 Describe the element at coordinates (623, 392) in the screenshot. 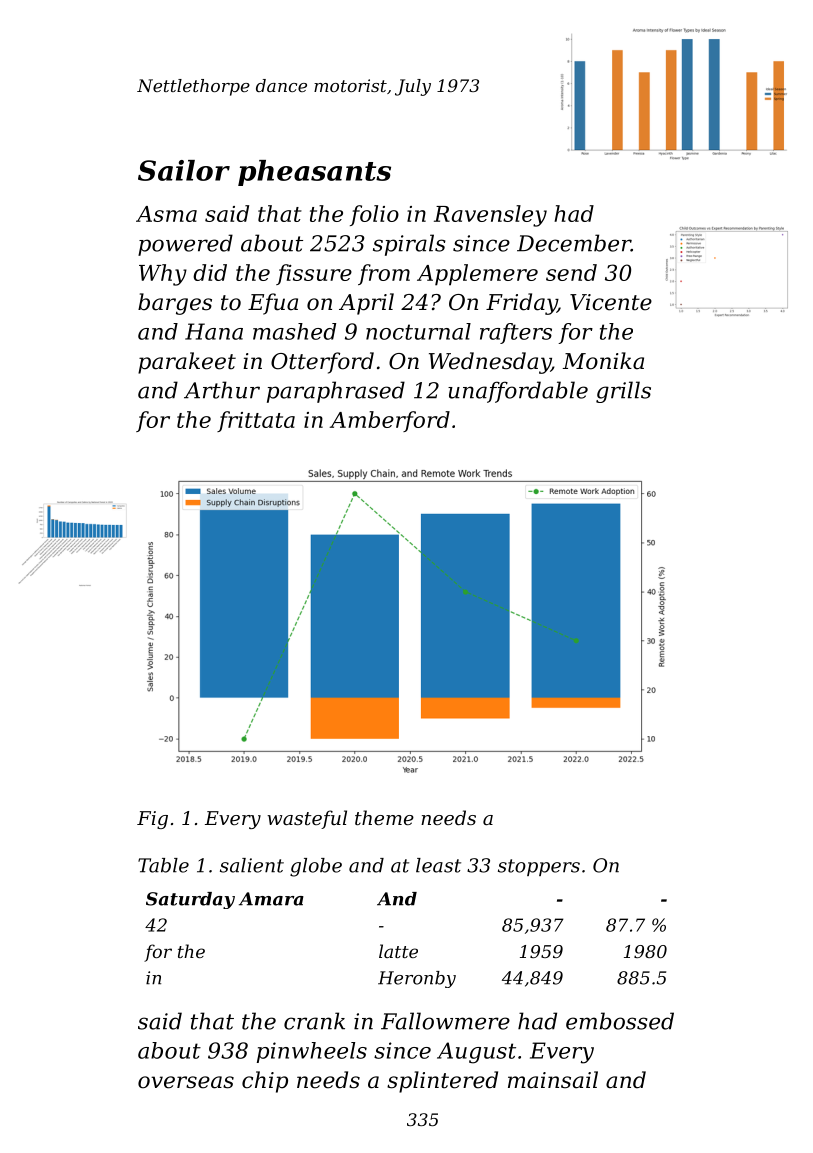

I see `grills` at that location.
